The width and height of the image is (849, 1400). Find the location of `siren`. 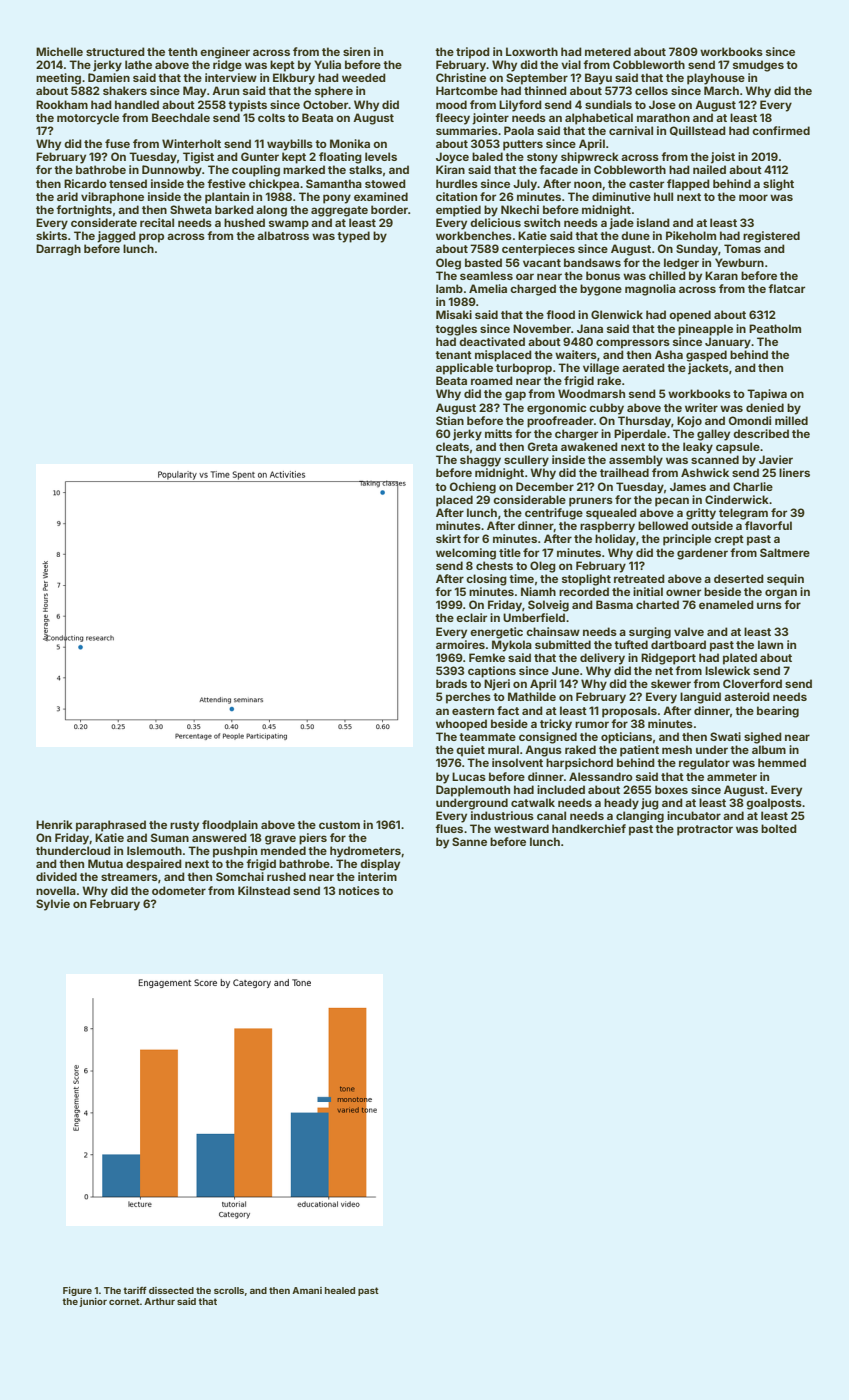

siren is located at coordinates (356, 51).
